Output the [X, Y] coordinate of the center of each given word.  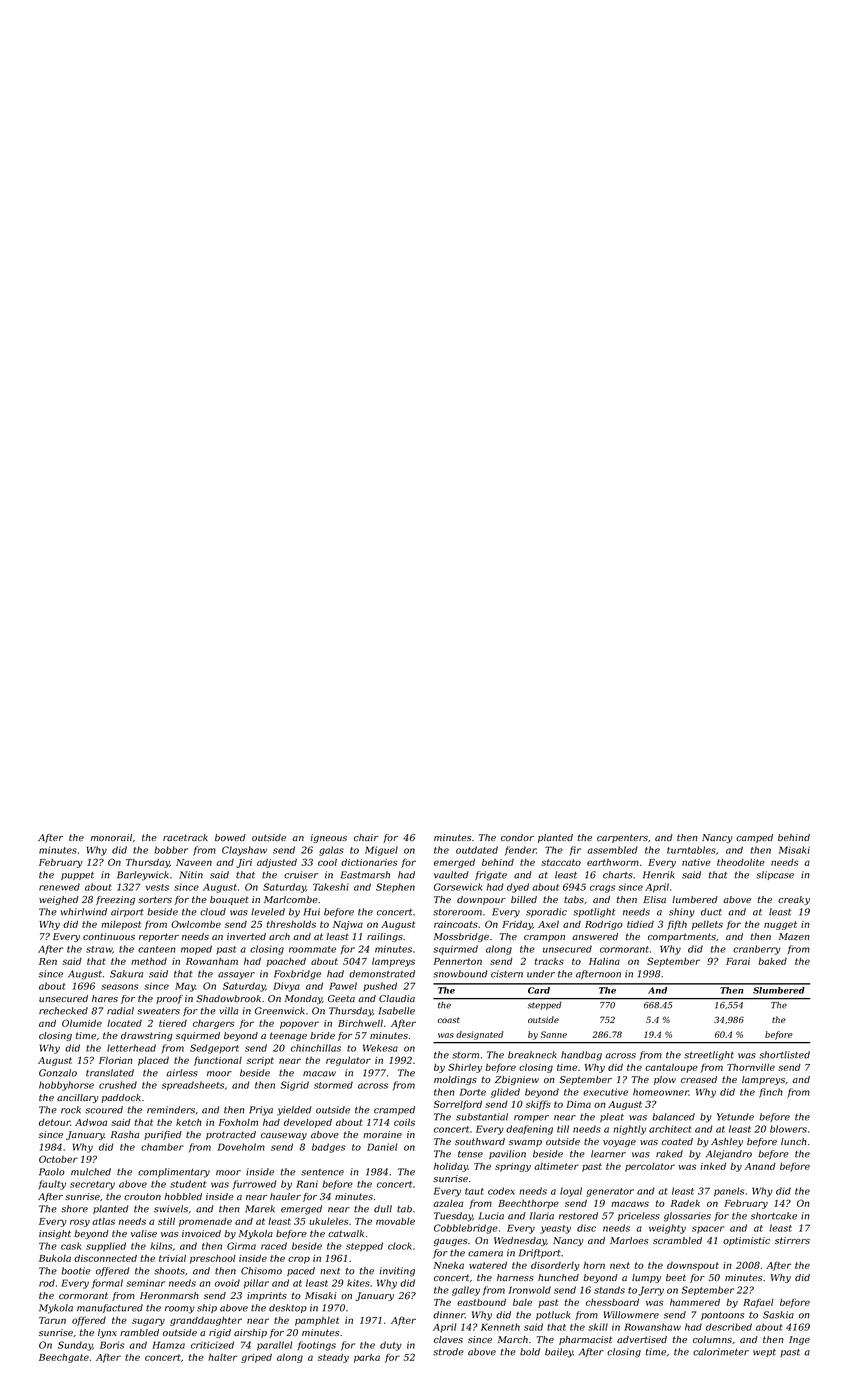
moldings [455, 1080]
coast [448, 1020]
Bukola [55, 1258]
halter [222, 1357]
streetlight [709, 1056]
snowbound [460, 974]
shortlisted [784, 1055]
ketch [189, 1122]
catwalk [346, 1233]
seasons [119, 987]
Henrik [659, 875]
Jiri [244, 863]
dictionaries [369, 862]
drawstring [147, 1036]
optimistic [746, 1241]
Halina [604, 961]
